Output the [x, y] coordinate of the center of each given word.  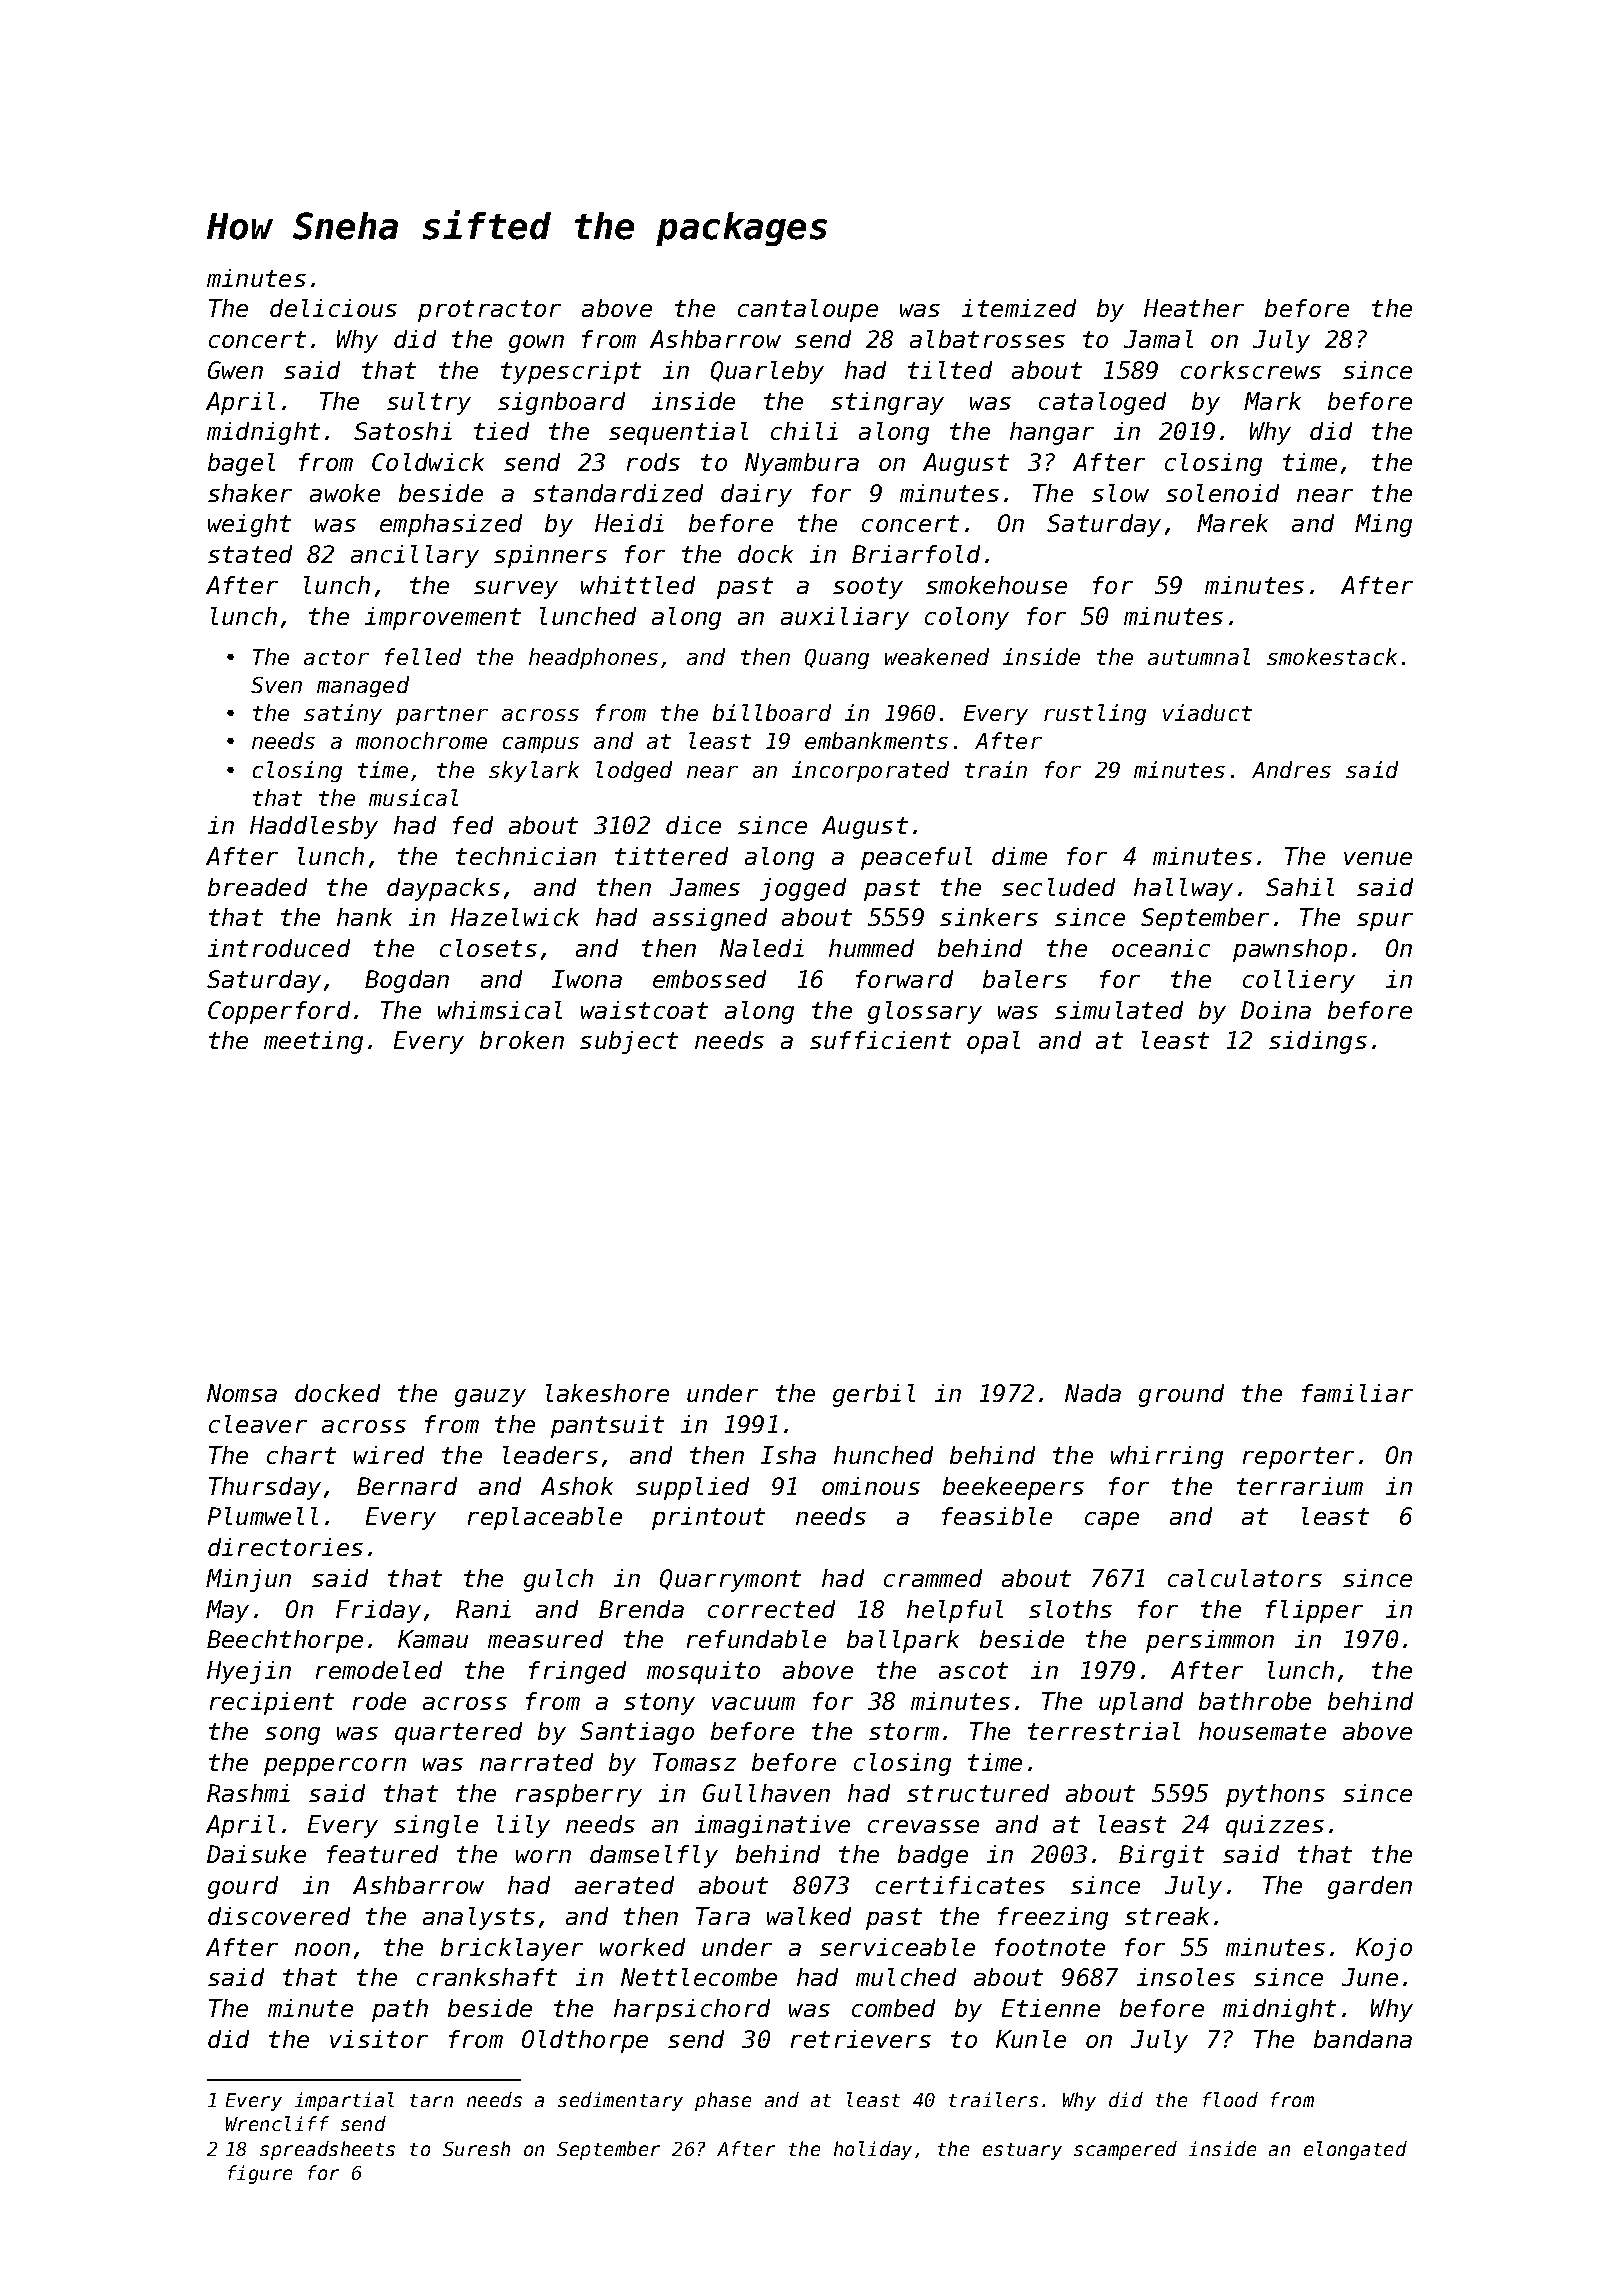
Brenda [641, 1609]
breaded [257, 887]
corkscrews [1251, 370]
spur [1385, 922]
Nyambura [802, 464]
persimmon [1210, 1641]
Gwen [235, 370]
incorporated [870, 771]
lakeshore [607, 1393]
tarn [431, 2100]
